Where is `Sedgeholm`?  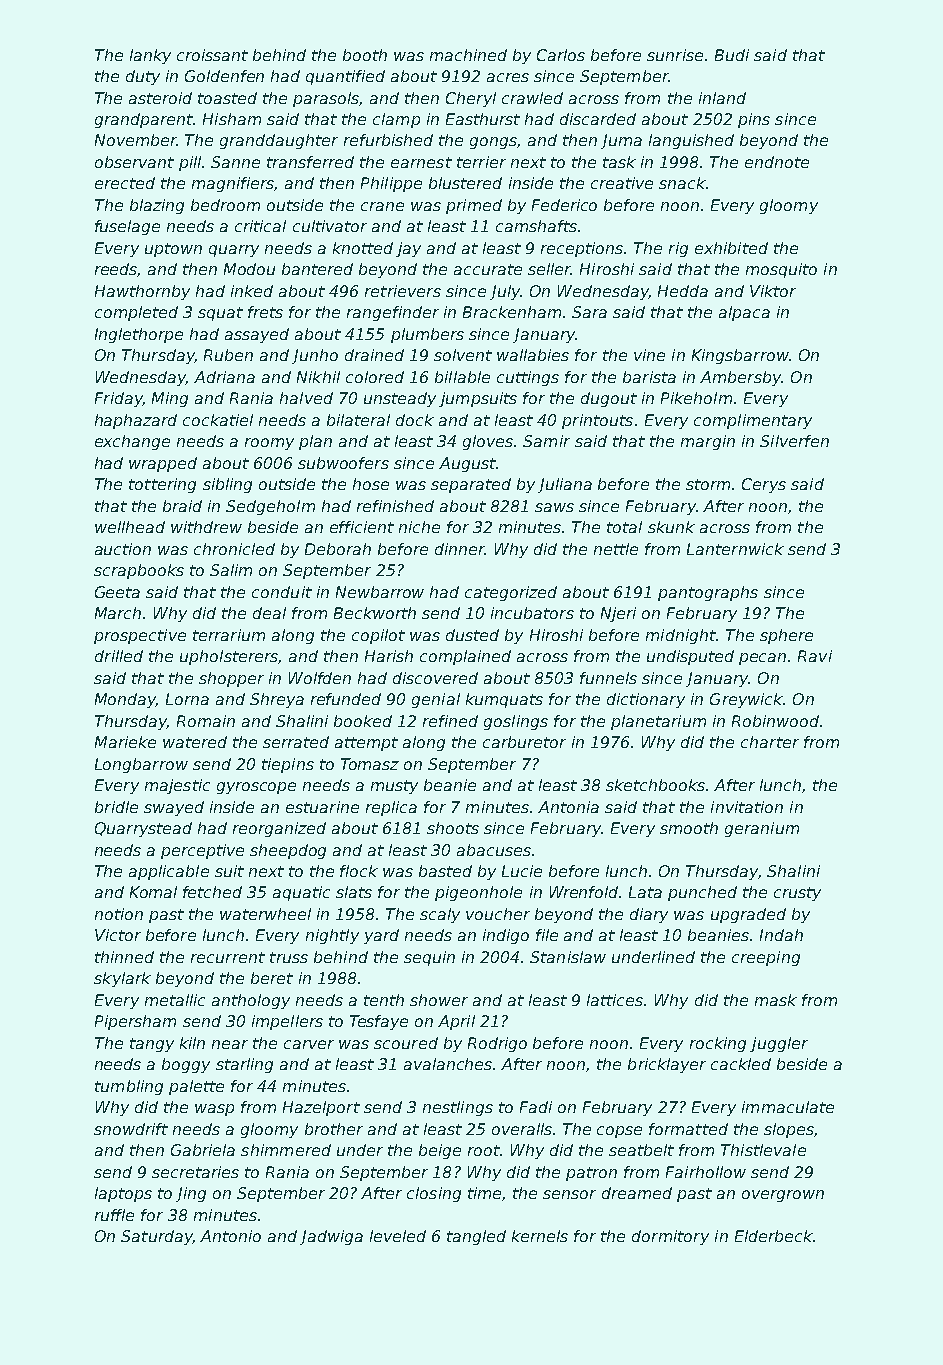 Sedgeholm is located at coordinates (270, 507).
